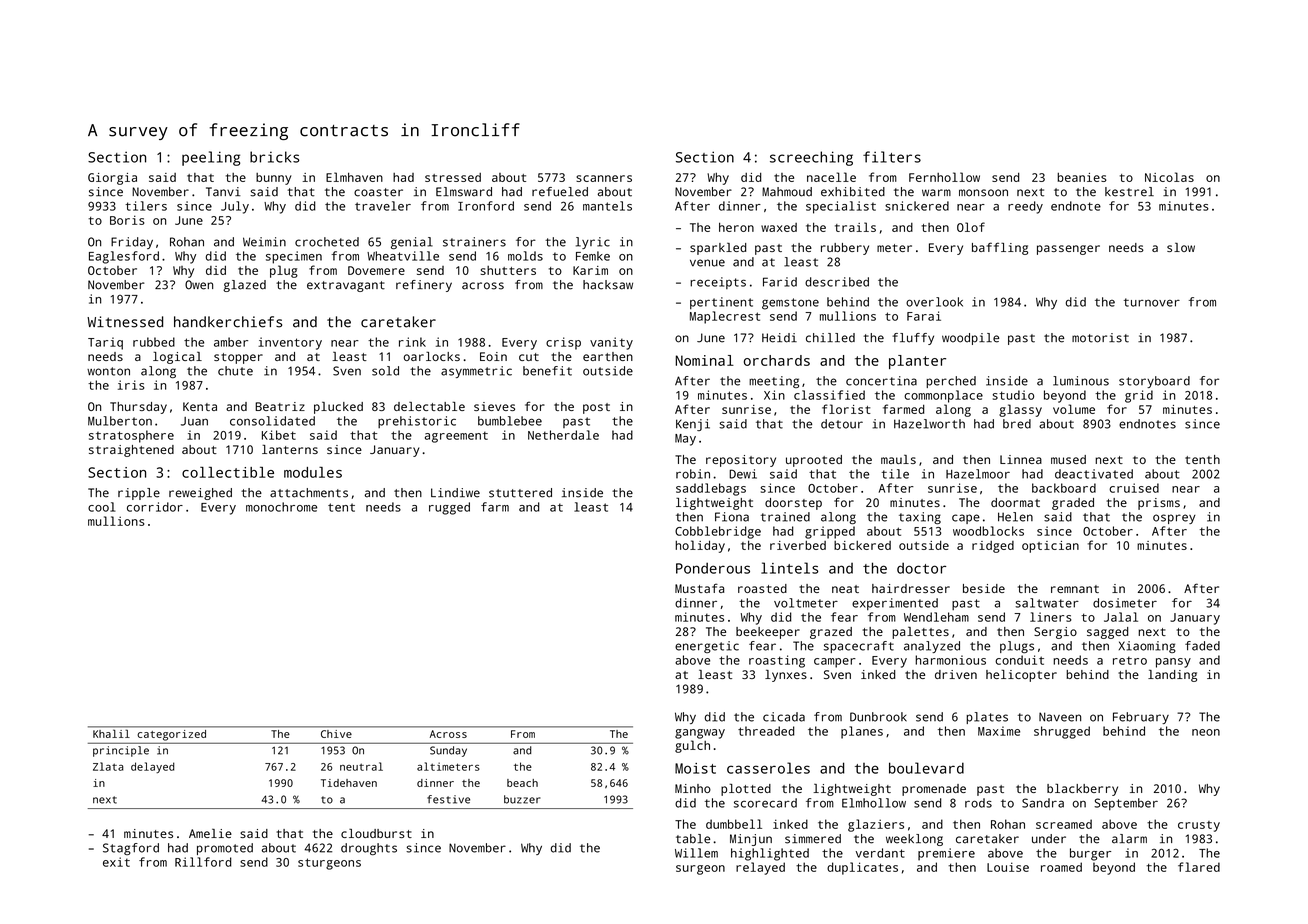  Describe the element at coordinates (329, 864) in the document. I see `sturgeons` at that location.
